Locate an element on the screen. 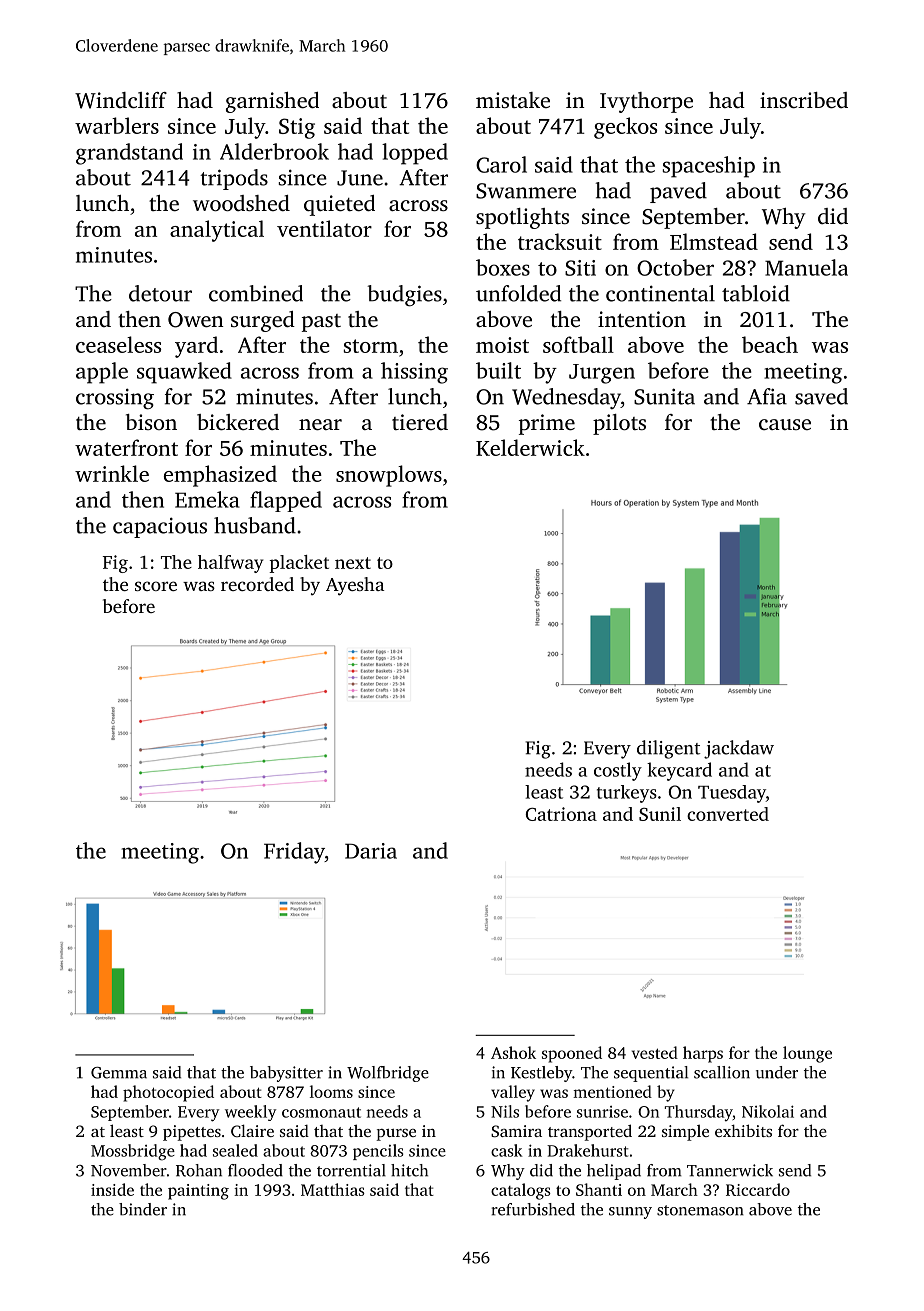 The height and width of the screenshot is (1311, 924). tiered is located at coordinates (420, 422).
